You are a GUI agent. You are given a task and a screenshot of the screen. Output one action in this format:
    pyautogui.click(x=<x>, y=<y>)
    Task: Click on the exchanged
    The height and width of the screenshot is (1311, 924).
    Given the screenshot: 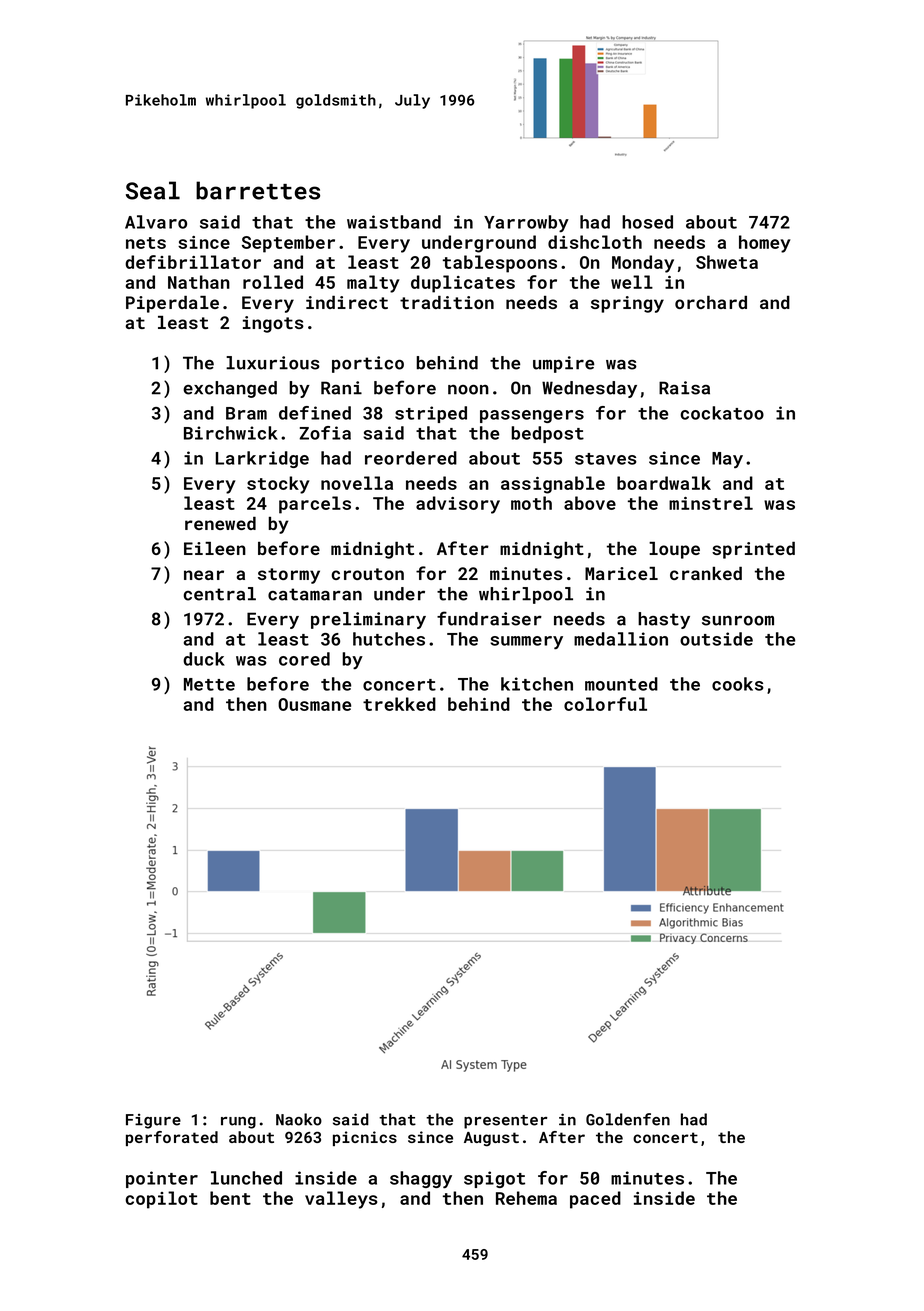 What is the action you would take?
    pyautogui.click(x=230, y=389)
